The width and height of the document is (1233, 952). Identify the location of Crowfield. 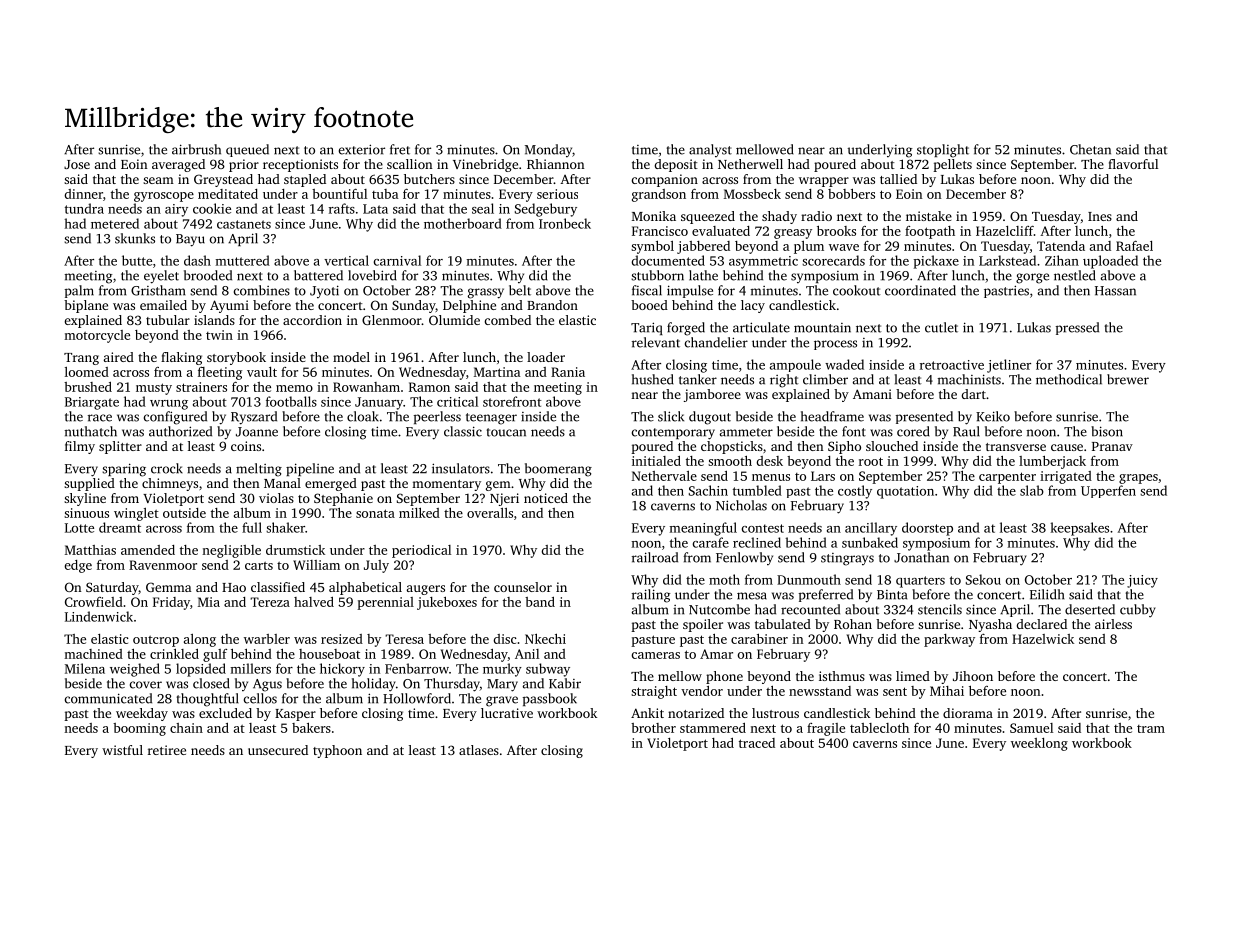
(94, 602).
